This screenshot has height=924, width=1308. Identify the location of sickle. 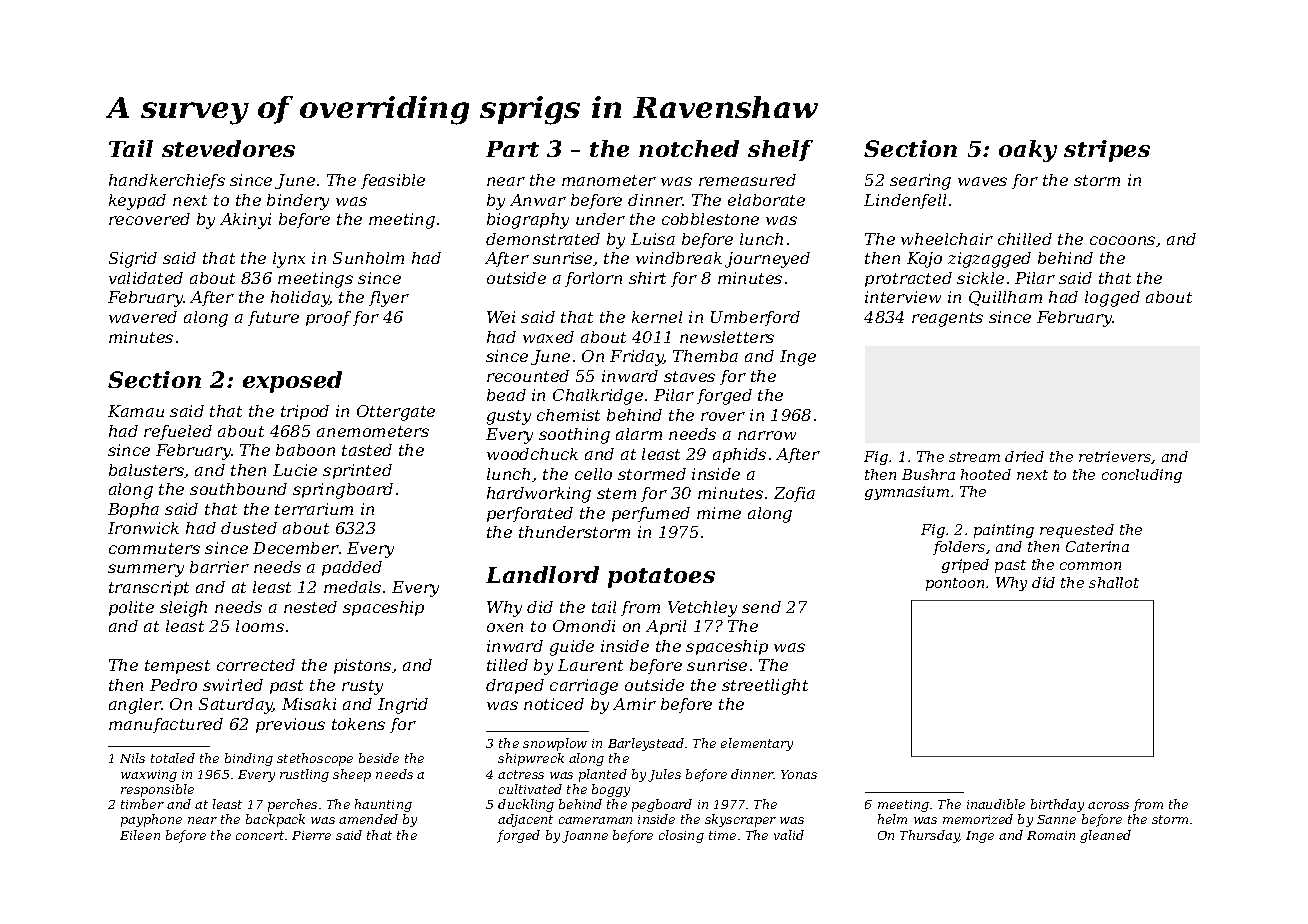
(980, 278).
